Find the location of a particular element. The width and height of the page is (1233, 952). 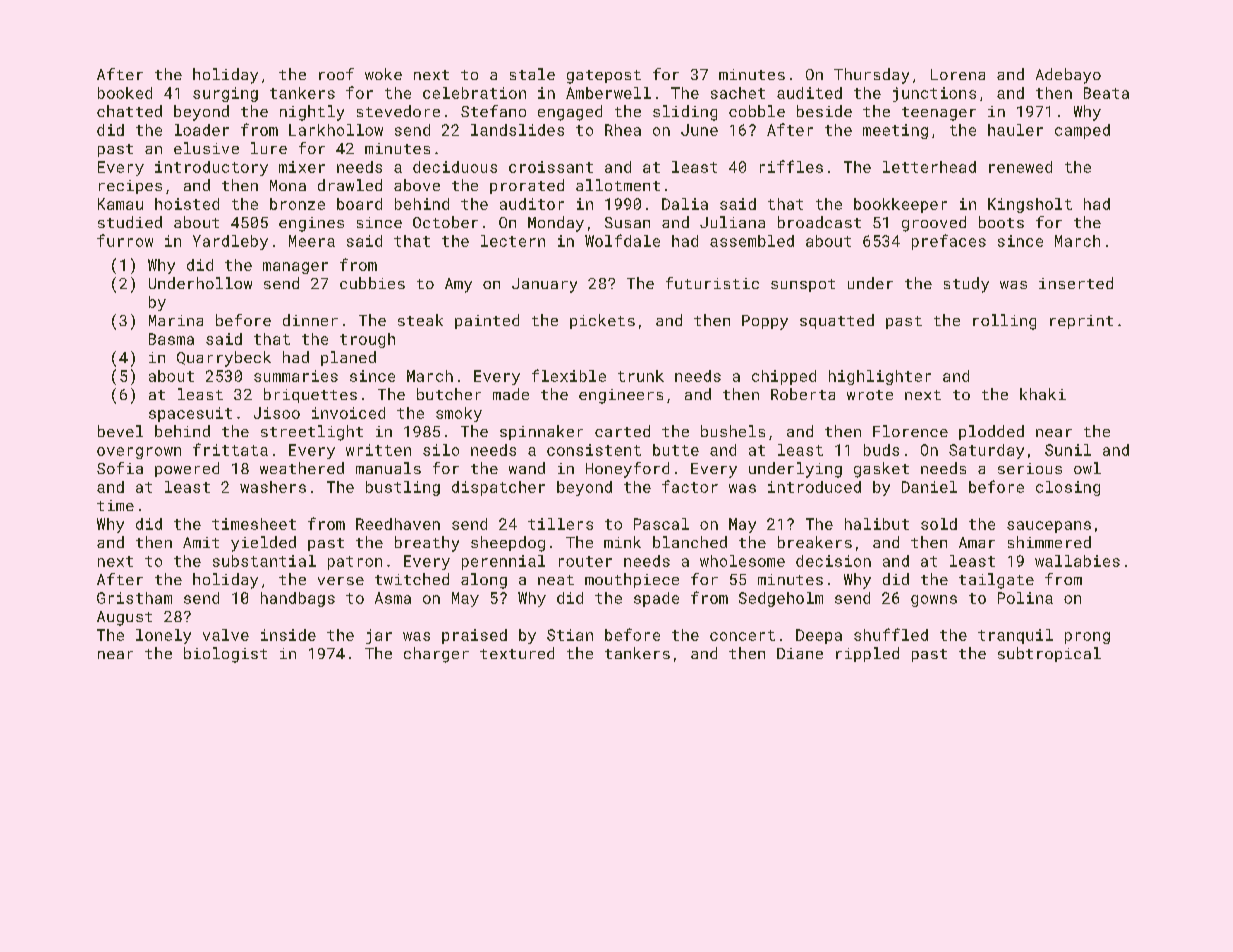

squatted is located at coordinates (837, 321).
